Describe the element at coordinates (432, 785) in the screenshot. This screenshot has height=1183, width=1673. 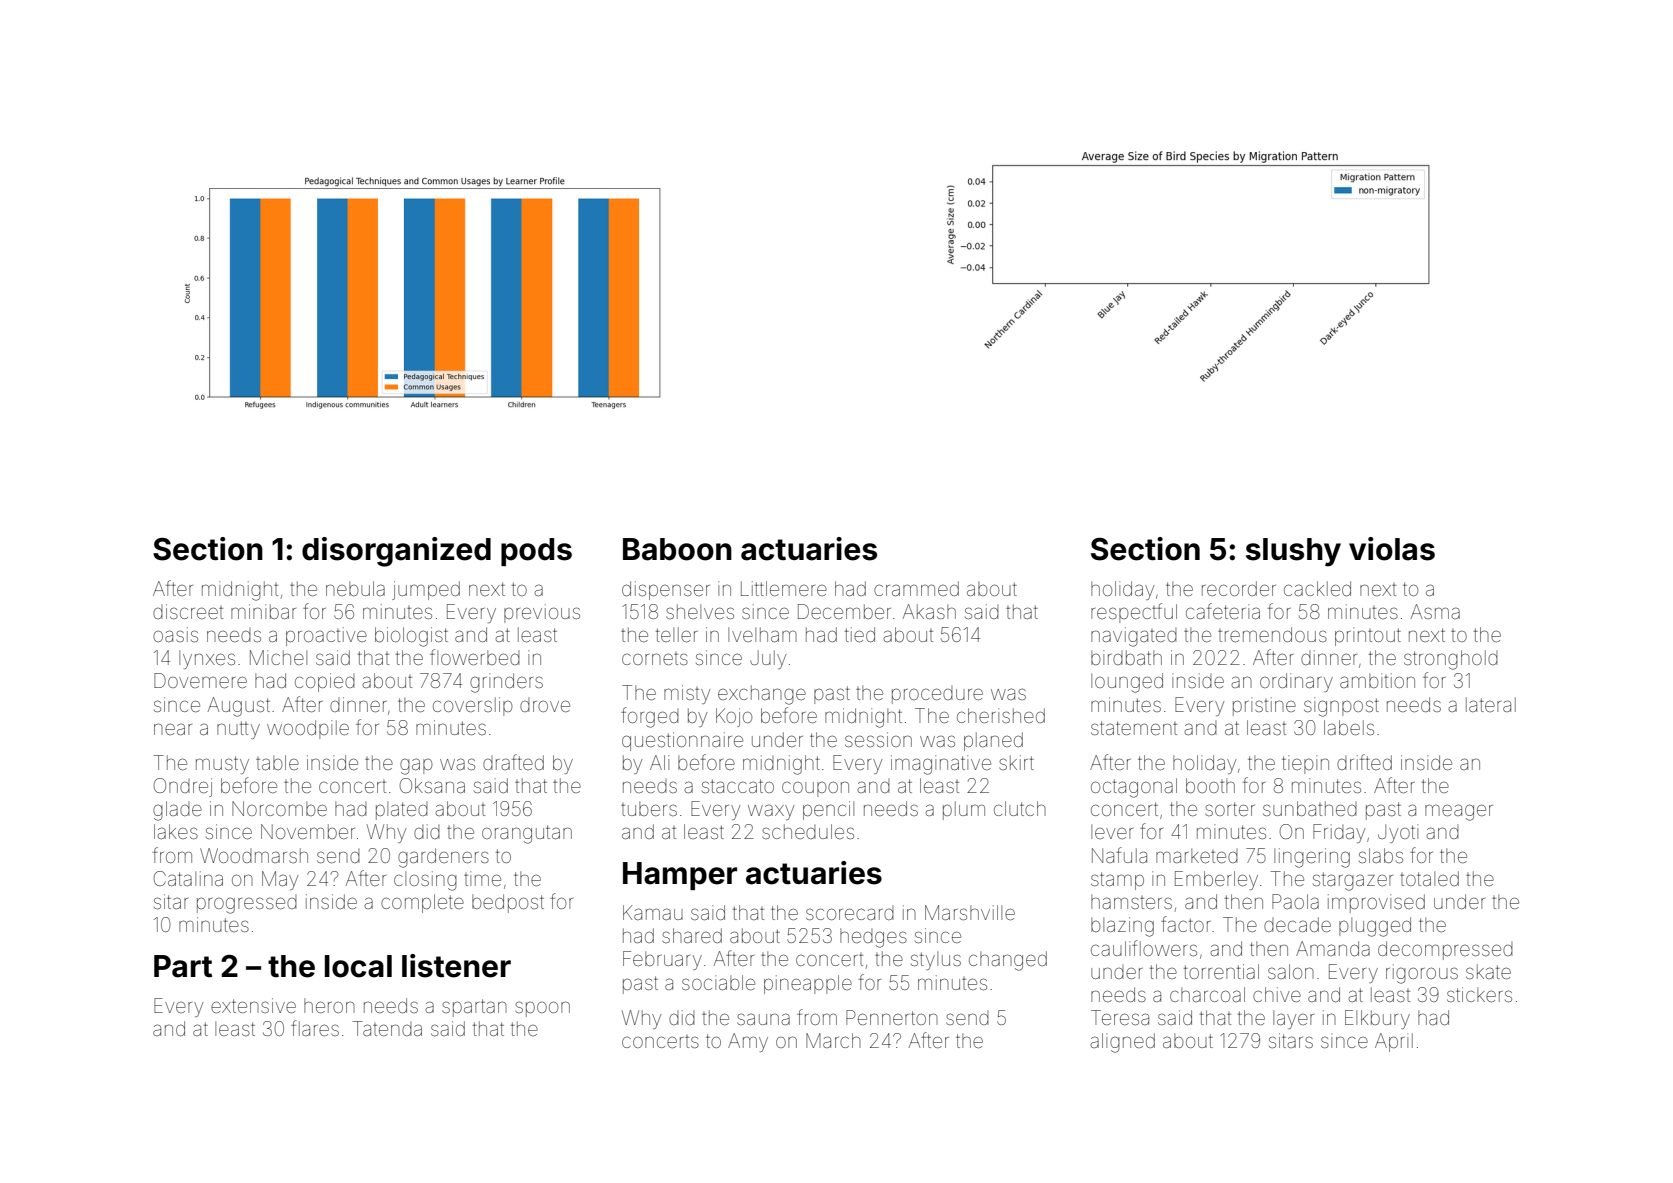
I see `Oksana` at that location.
